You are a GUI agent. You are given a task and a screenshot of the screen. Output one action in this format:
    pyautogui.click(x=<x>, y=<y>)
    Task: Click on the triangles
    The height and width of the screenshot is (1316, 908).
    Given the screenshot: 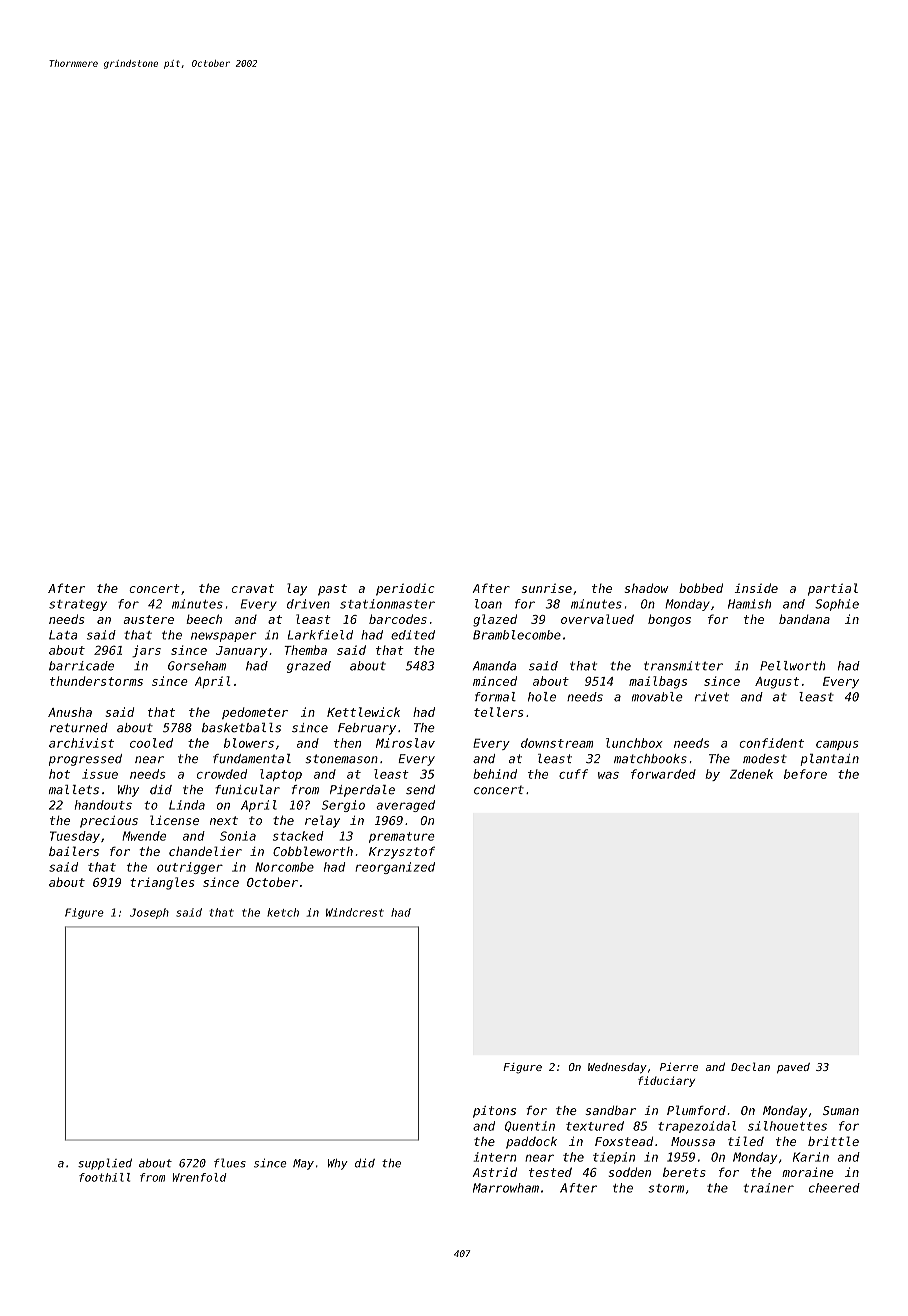 What is the action you would take?
    pyautogui.click(x=162, y=883)
